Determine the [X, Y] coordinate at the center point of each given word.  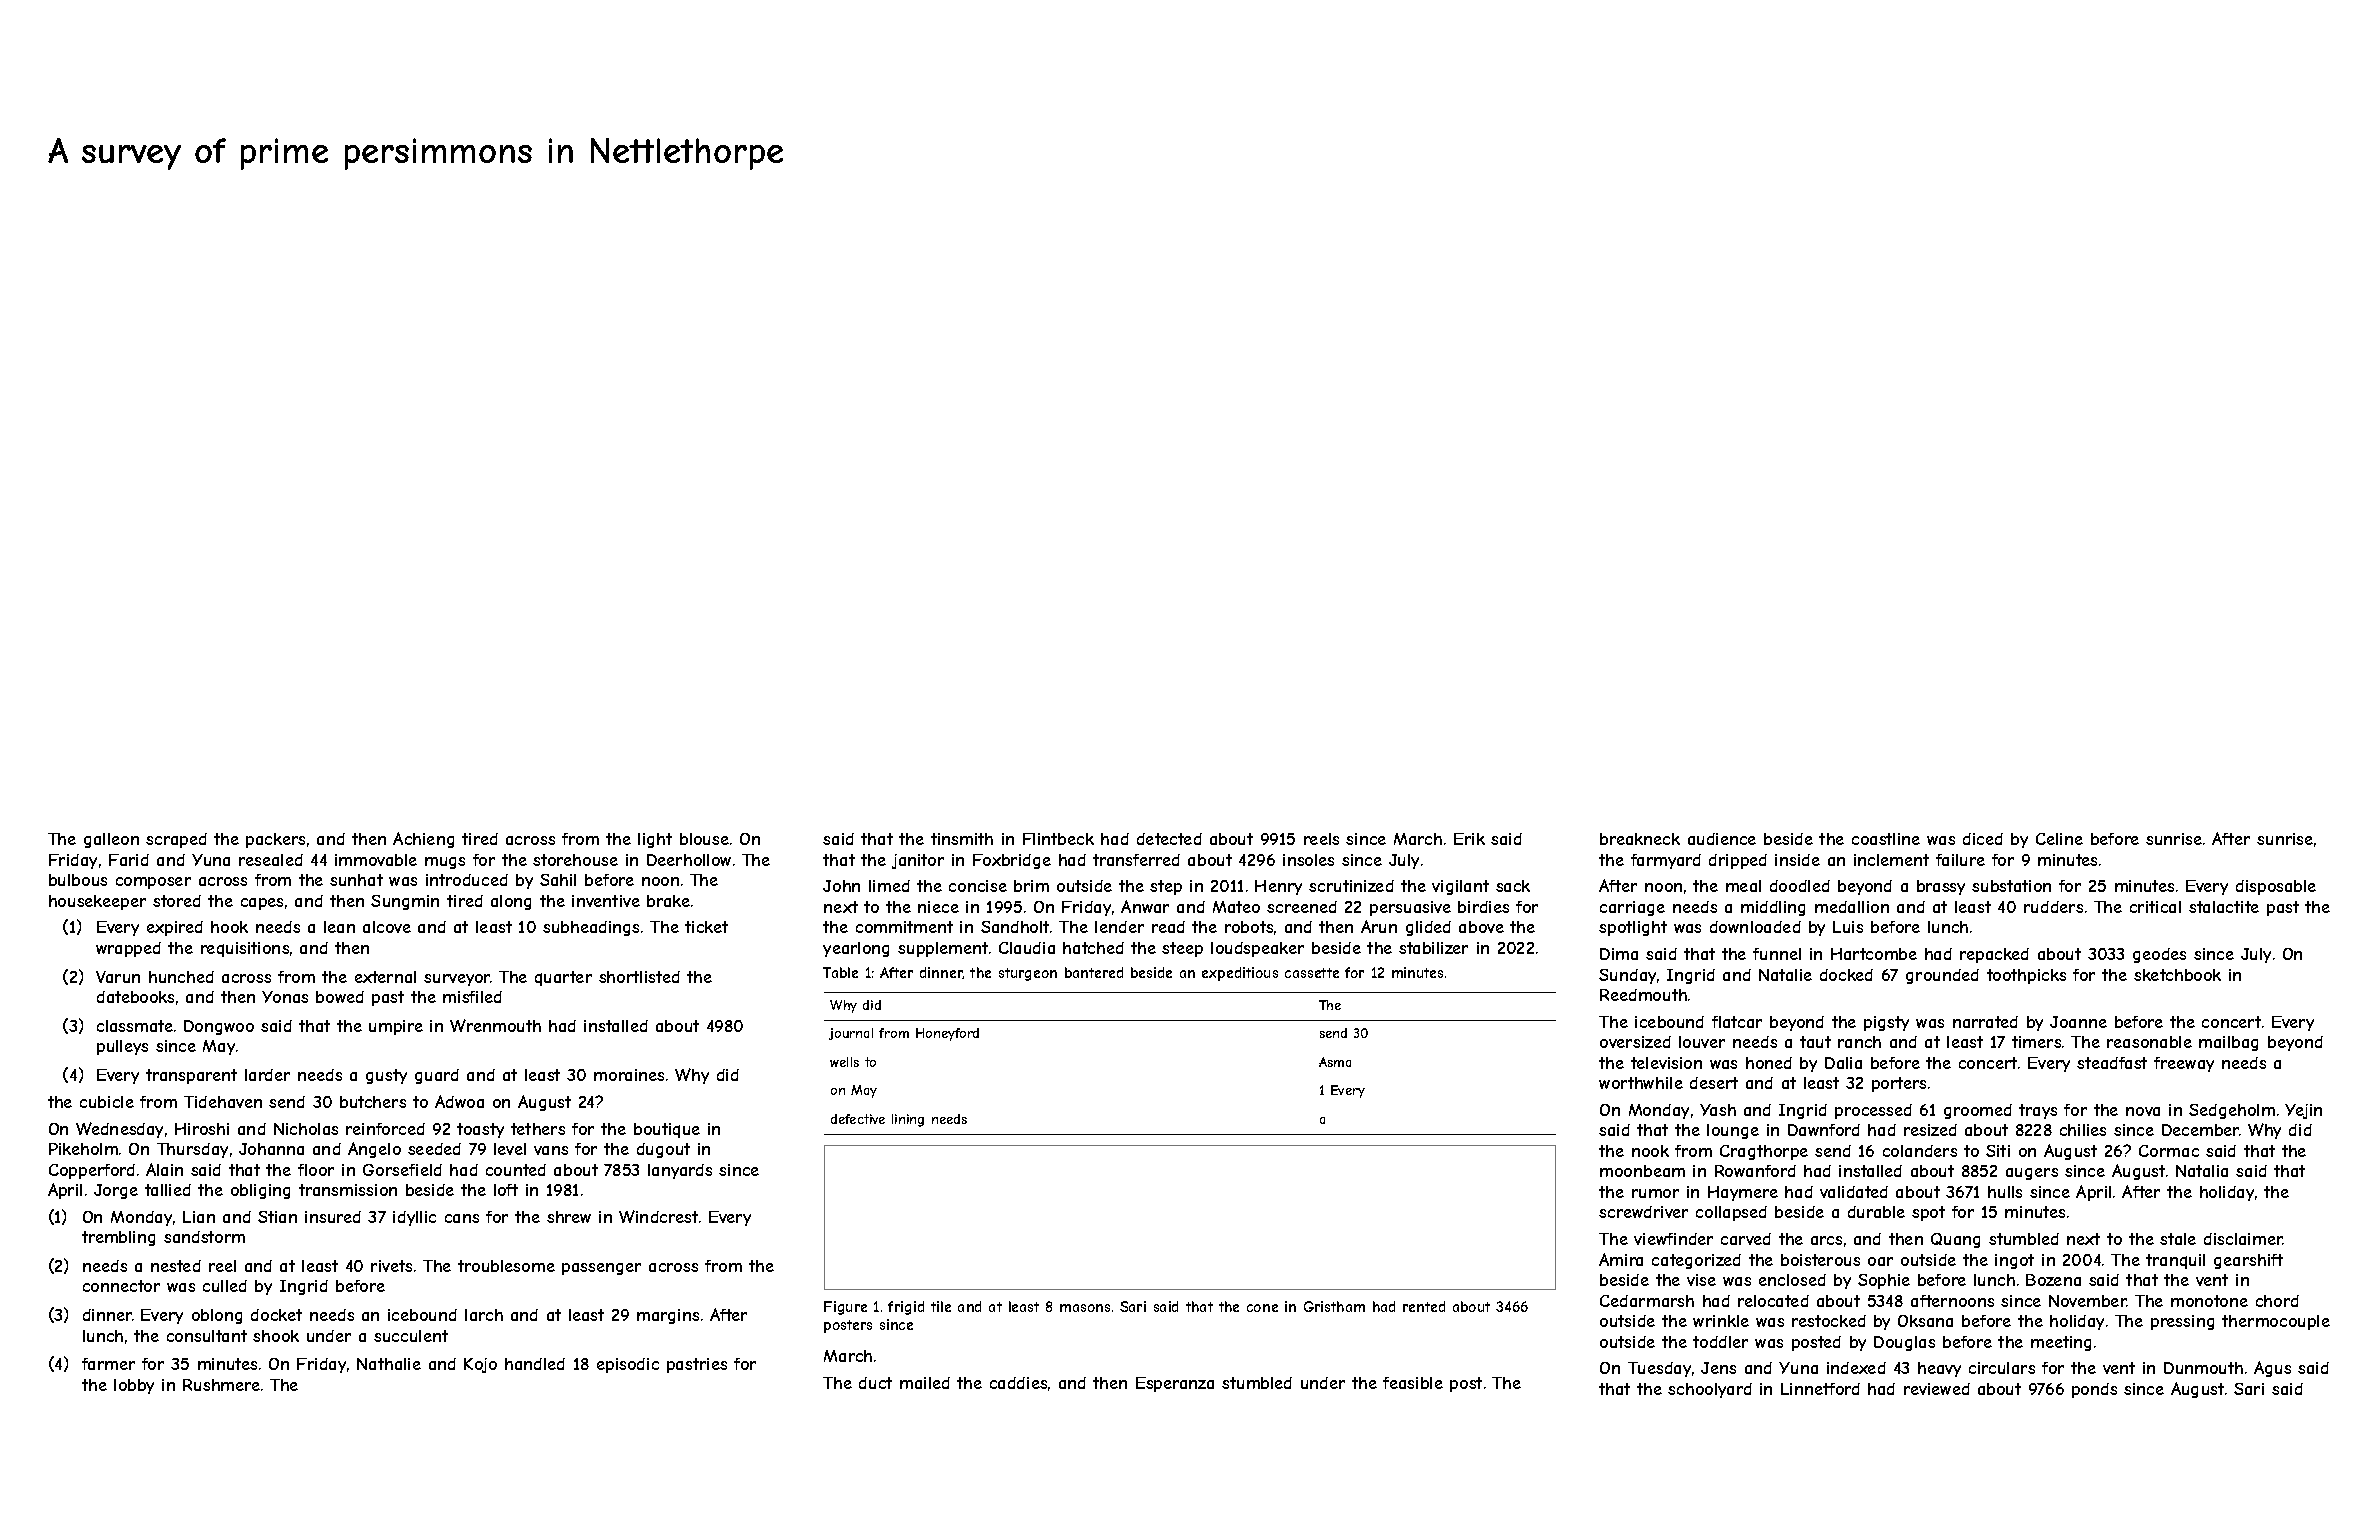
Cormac [2169, 1151]
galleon [111, 840]
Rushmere [221, 1385]
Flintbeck [1058, 839]
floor [316, 1170]
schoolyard [1710, 1390]
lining [908, 1120]
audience [1722, 839]
